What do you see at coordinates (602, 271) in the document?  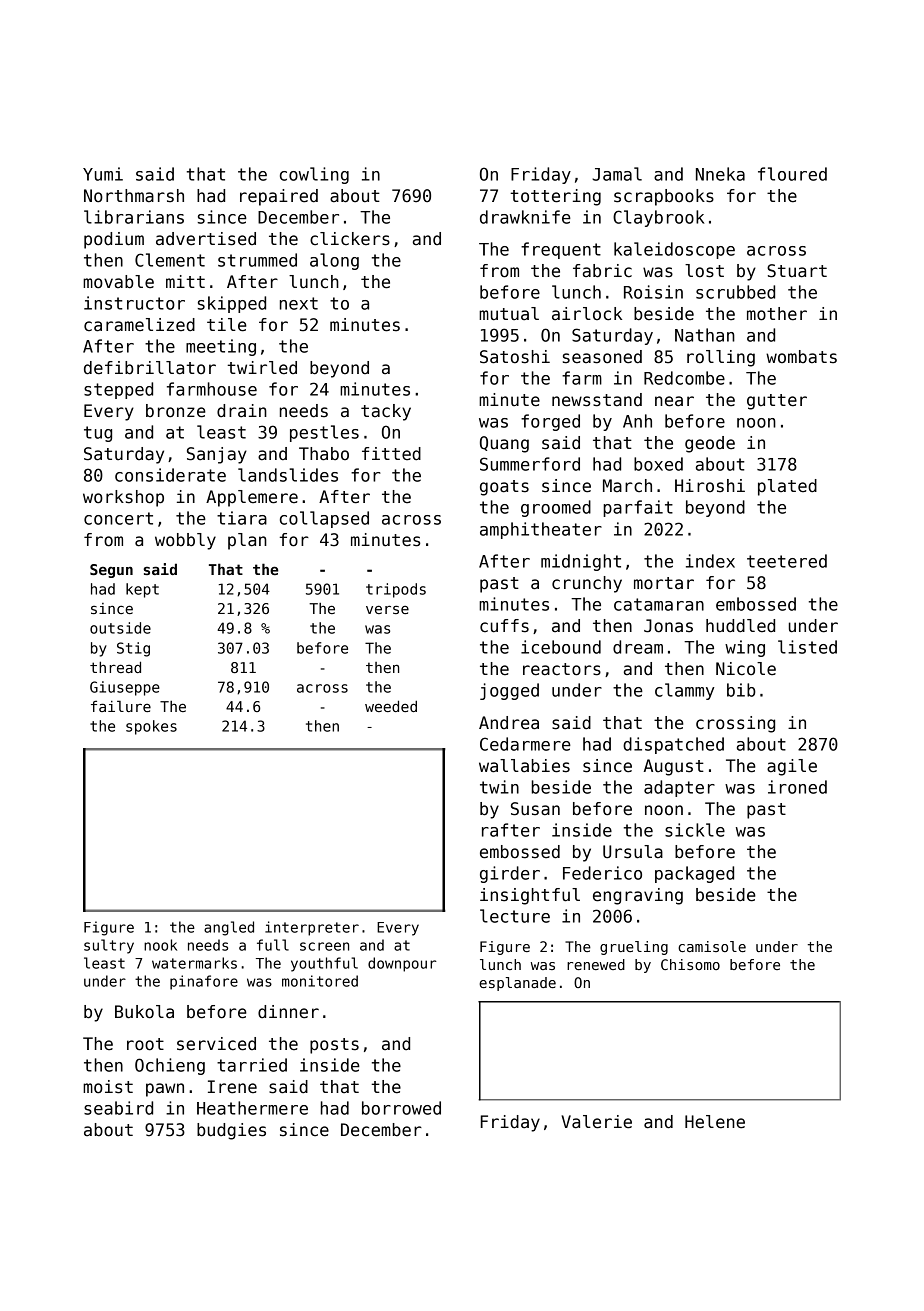 I see `fabric` at bounding box center [602, 271].
